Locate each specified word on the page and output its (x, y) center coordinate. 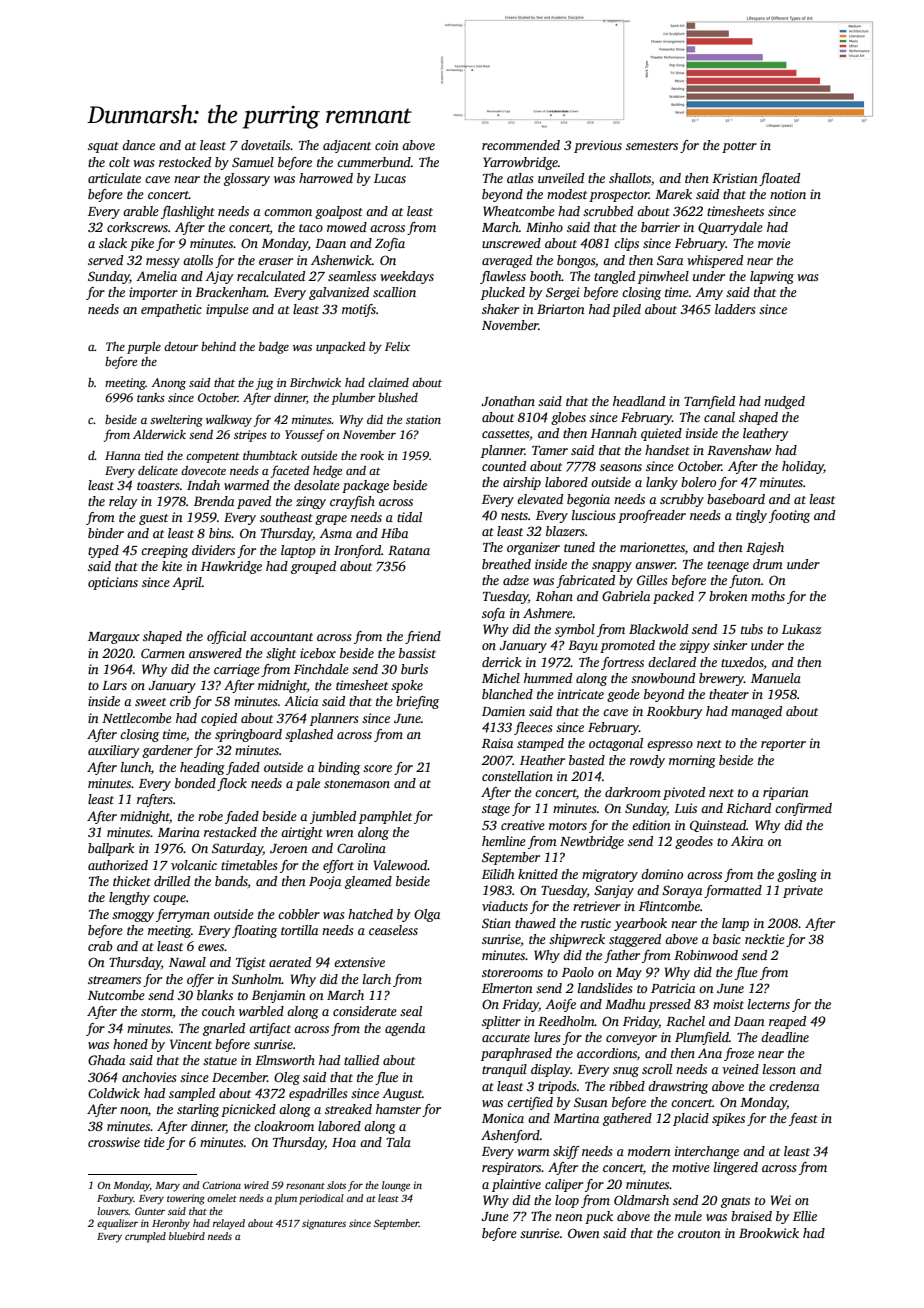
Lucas (390, 178)
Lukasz (801, 629)
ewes (211, 947)
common (288, 212)
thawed (535, 923)
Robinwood (706, 955)
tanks (151, 397)
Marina (179, 832)
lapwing (772, 277)
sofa (493, 614)
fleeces (533, 728)
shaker (500, 309)
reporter (783, 745)
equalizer (117, 1224)
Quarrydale (730, 228)
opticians (113, 583)
